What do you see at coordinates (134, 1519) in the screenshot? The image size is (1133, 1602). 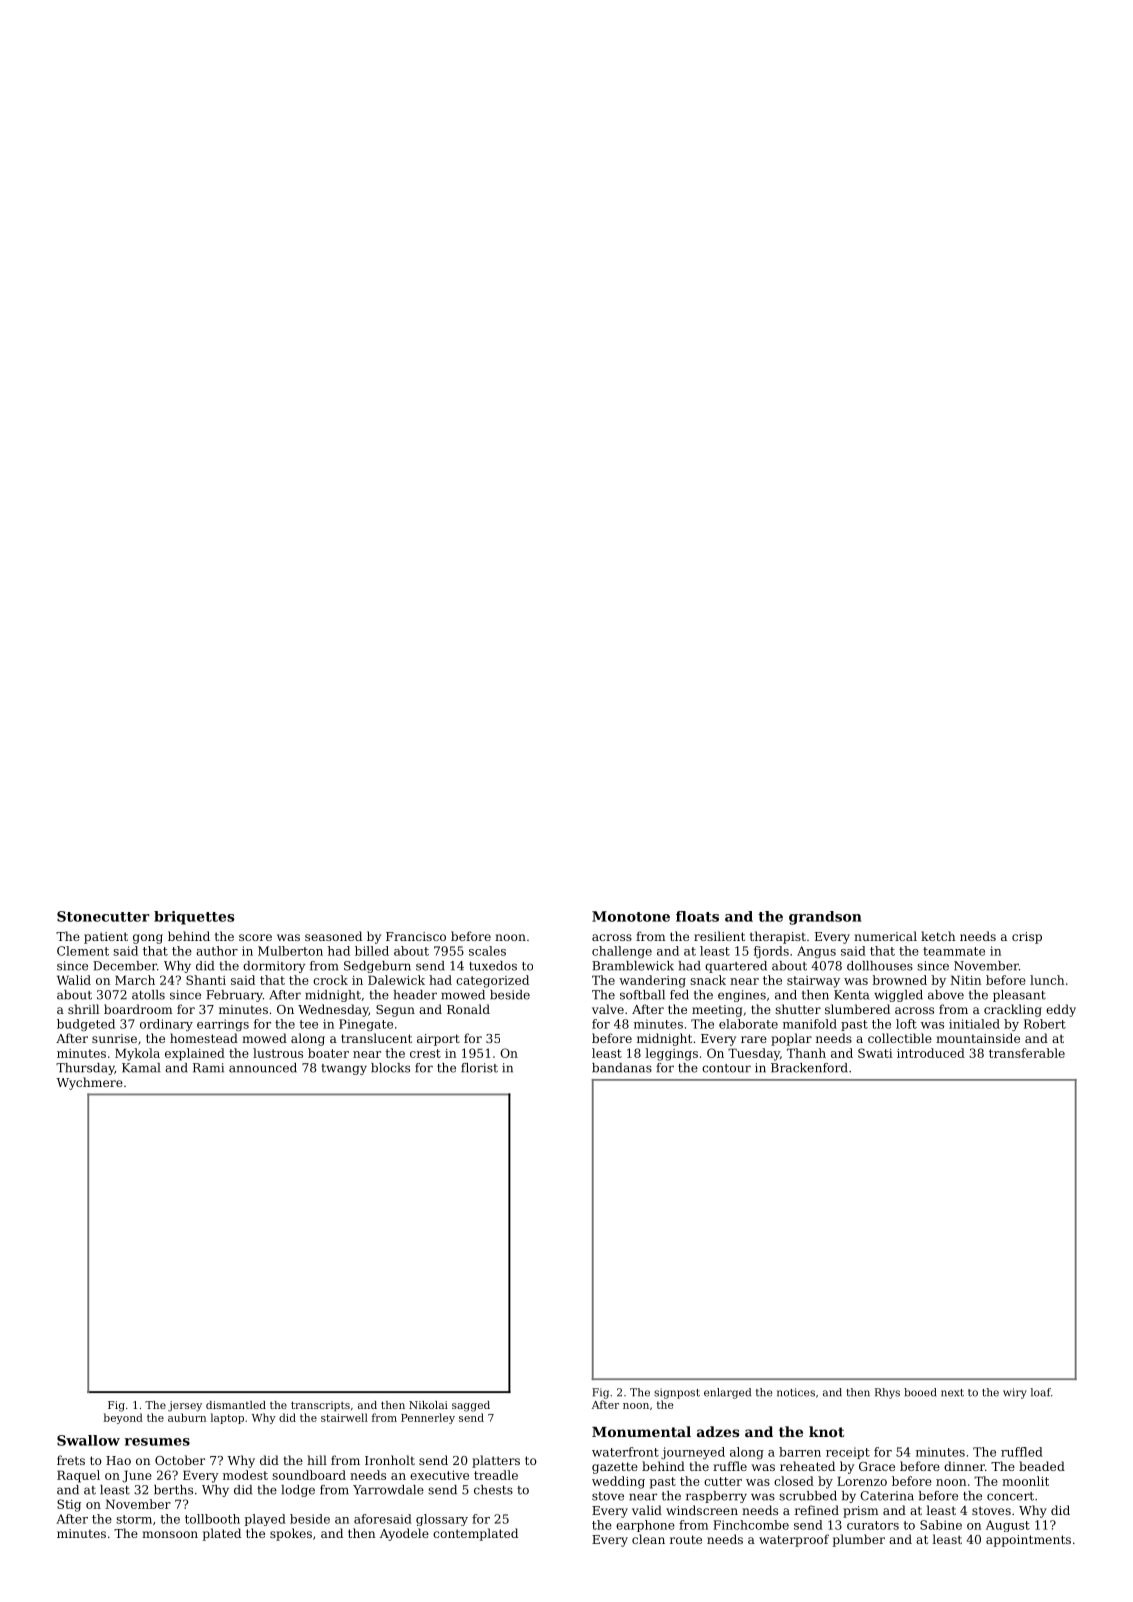 I see `storm` at bounding box center [134, 1519].
